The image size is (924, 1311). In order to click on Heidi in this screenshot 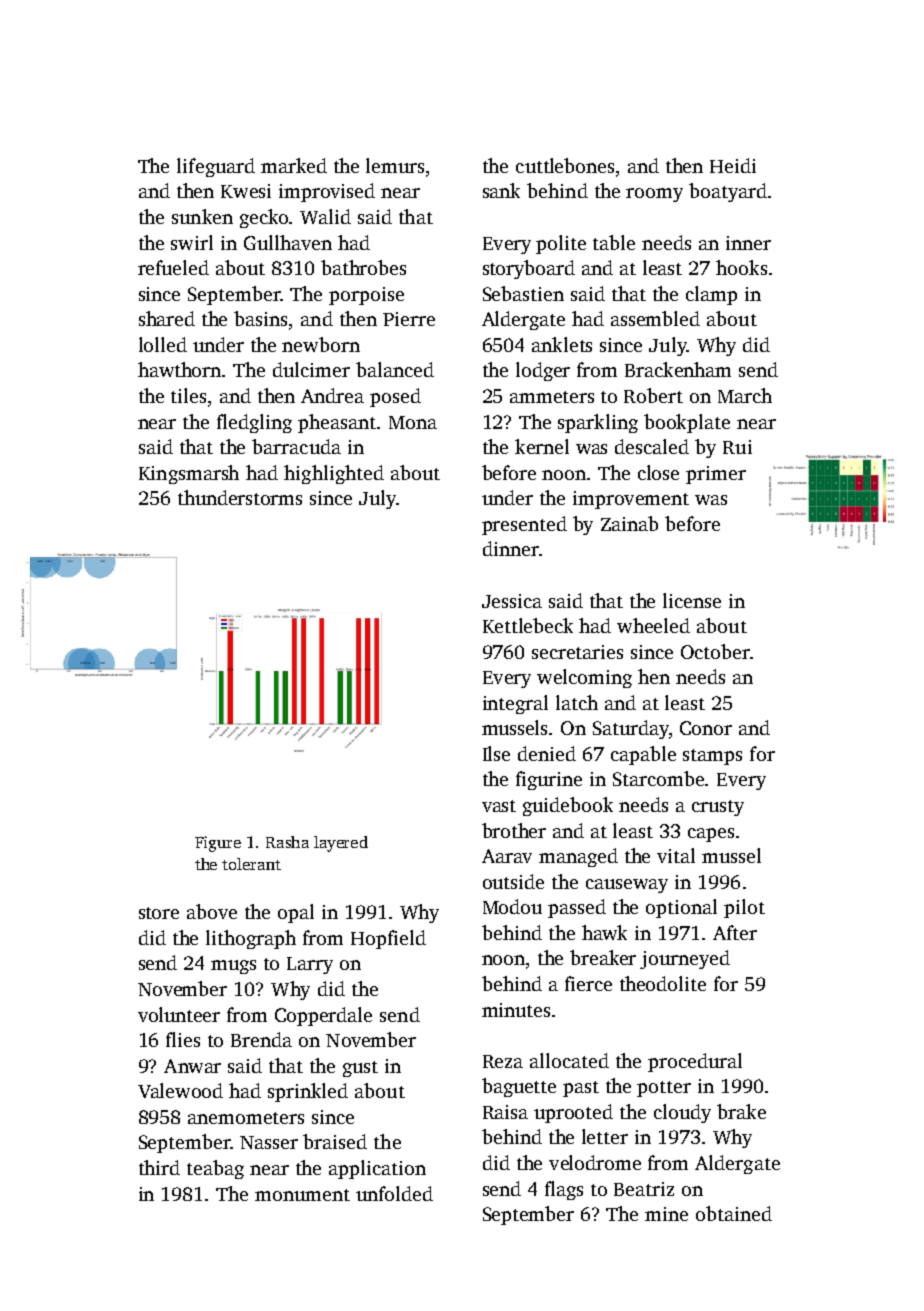, I will do `click(733, 165)`.
